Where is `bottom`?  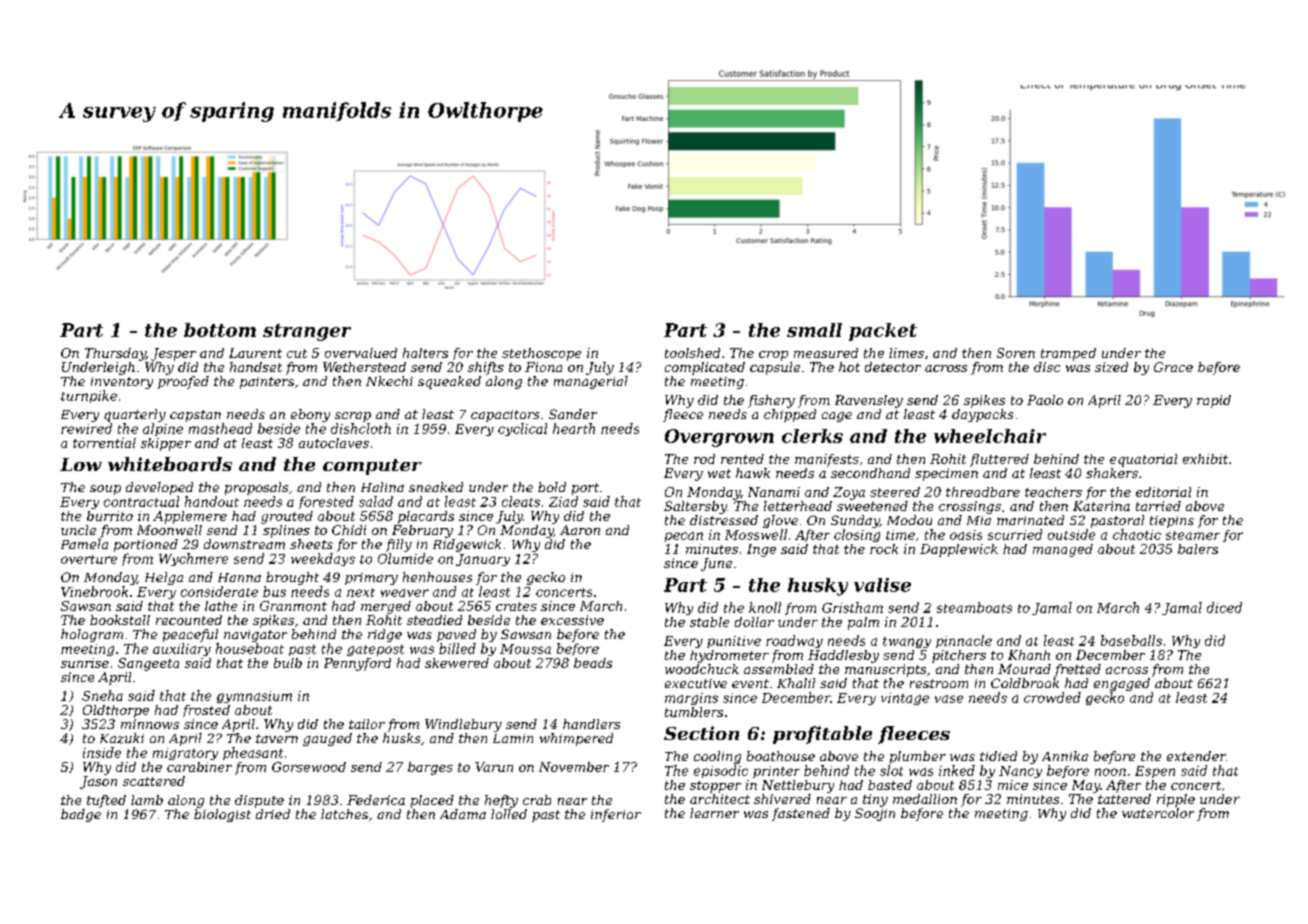 bottom is located at coordinates (220, 330).
